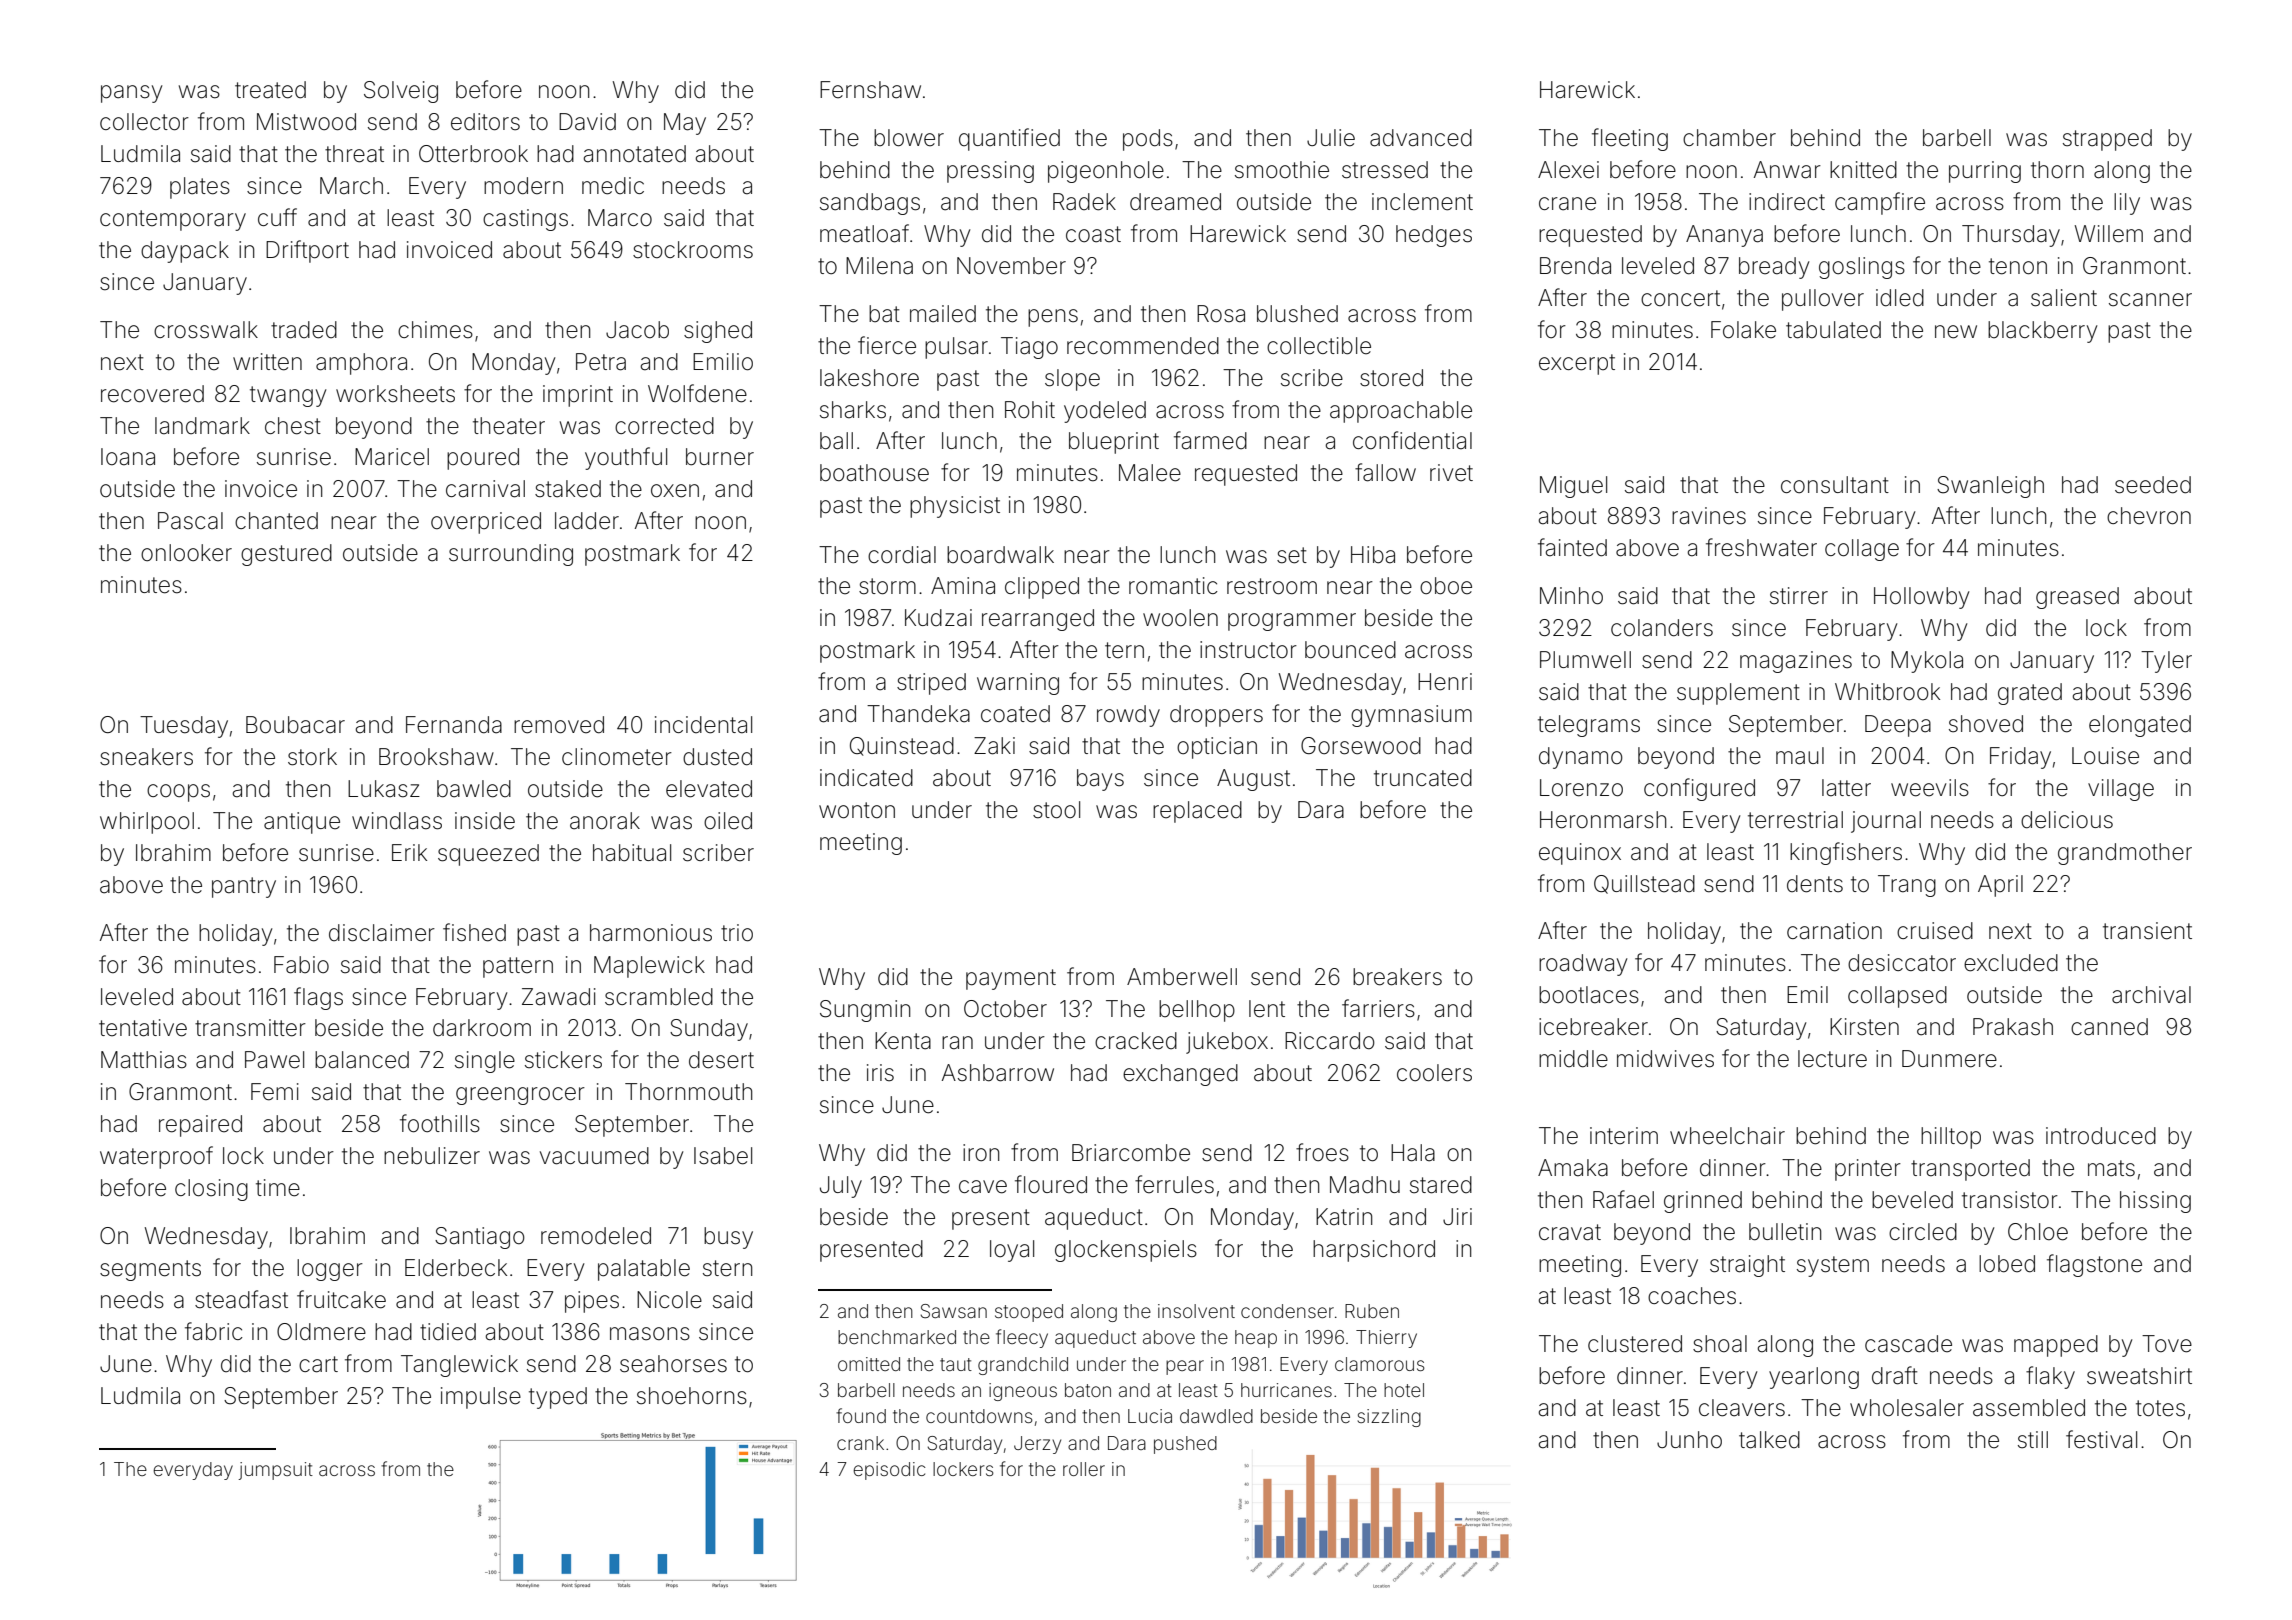 This screenshot has width=2292, height=1620. Describe the element at coordinates (1030, 409) in the screenshot. I see `Rohit` at that location.
